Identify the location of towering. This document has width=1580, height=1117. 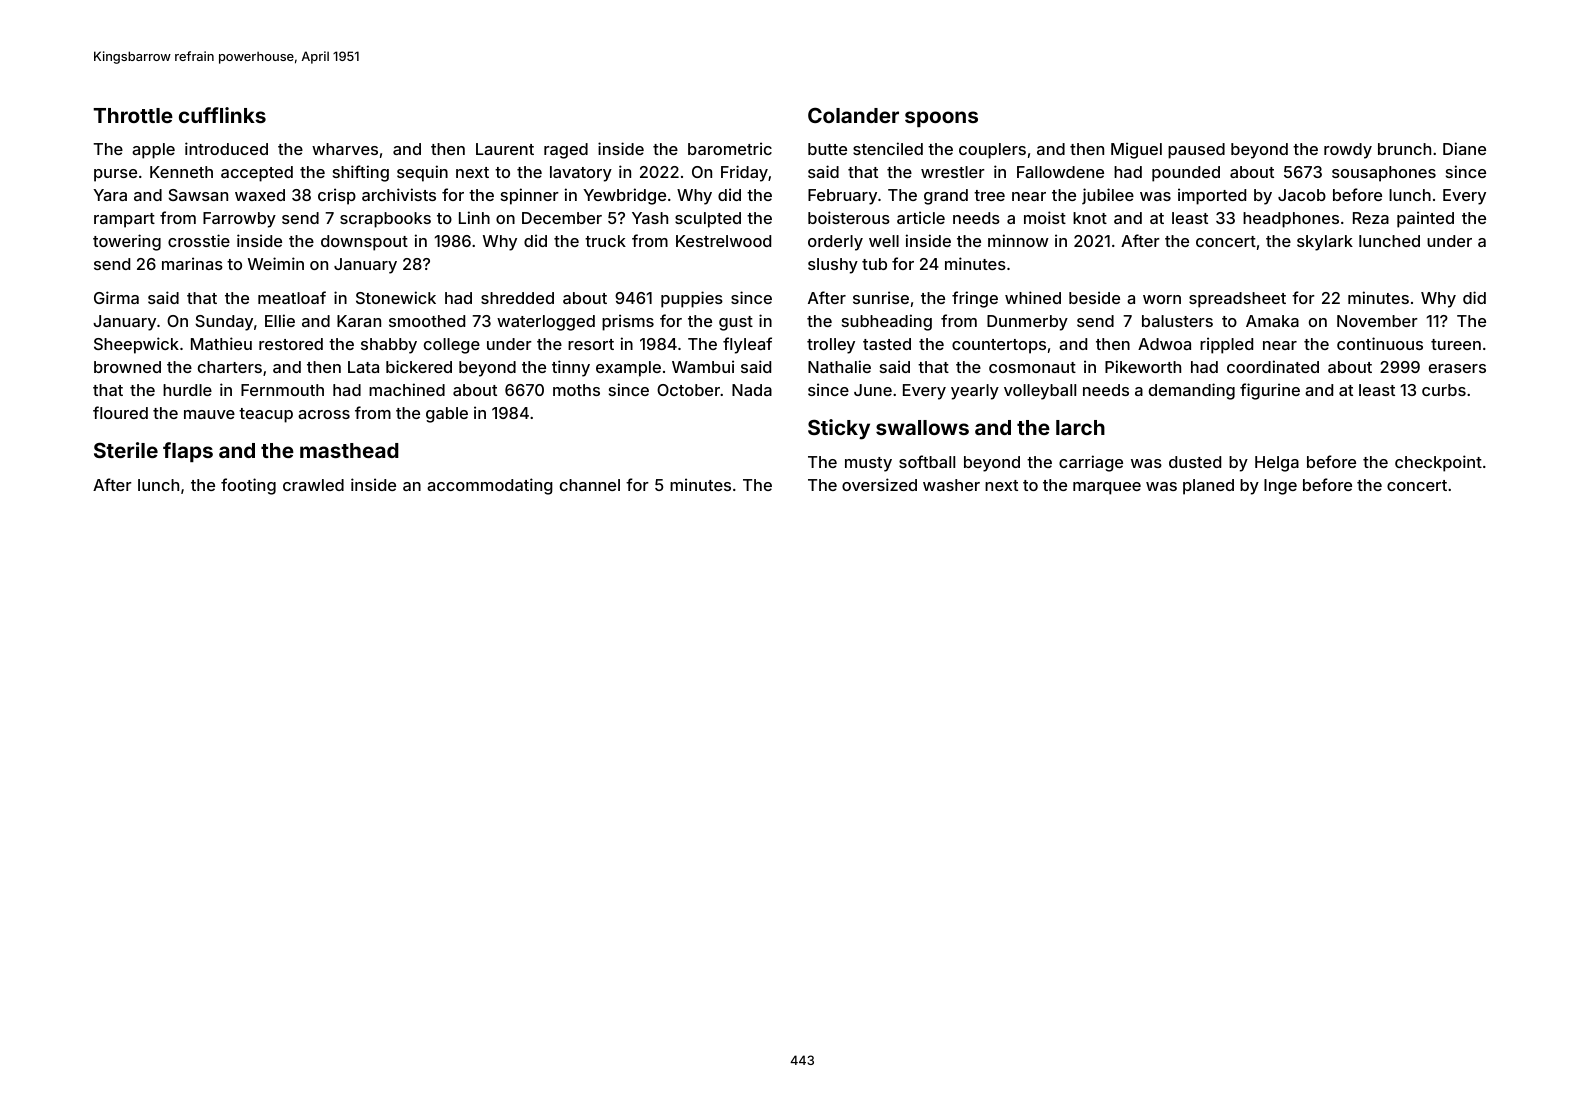
(127, 242).
